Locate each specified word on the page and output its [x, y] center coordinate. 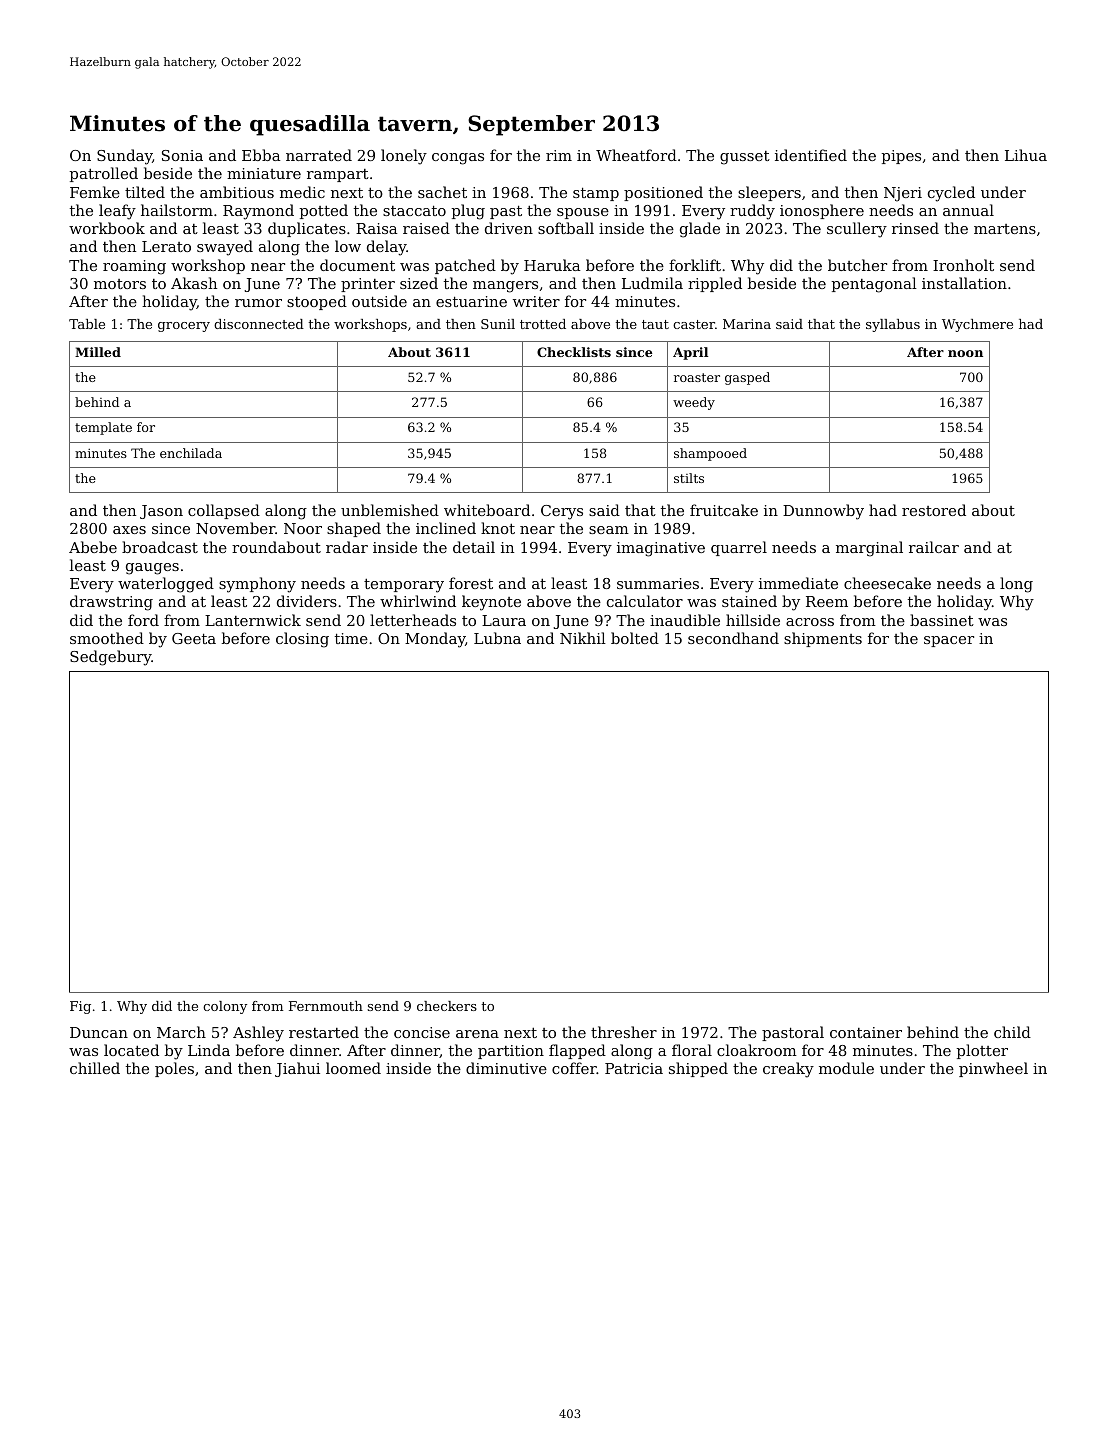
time [351, 638]
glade [700, 230]
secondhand [733, 638]
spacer [949, 641]
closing [302, 640]
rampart [338, 175]
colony [225, 1007]
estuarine [471, 301]
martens [1005, 229]
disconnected [259, 324]
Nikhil [583, 638]
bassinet [942, 620]
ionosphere [822, 211]
